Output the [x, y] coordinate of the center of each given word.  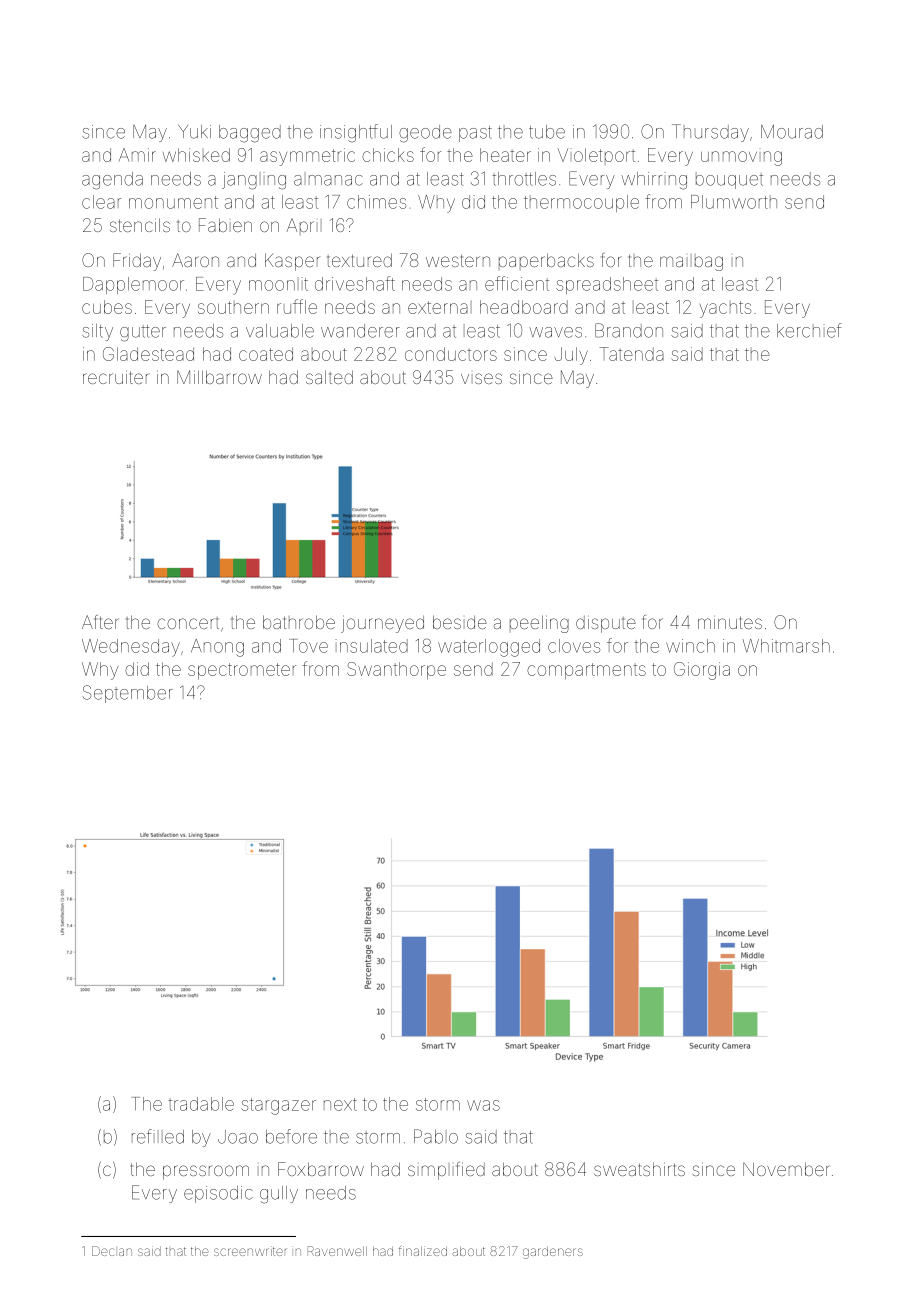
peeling [539, 624]
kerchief [809, 330]
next [340, 1104]
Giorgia [702, 671]
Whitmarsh [786, 646]
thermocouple [581, 203]
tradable [201, 1104]
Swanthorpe [396, 670]
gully [279, 1195]
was [483, 1105]
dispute [606, 624]
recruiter [115, 377]
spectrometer [242, 671]
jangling [254, 181]
